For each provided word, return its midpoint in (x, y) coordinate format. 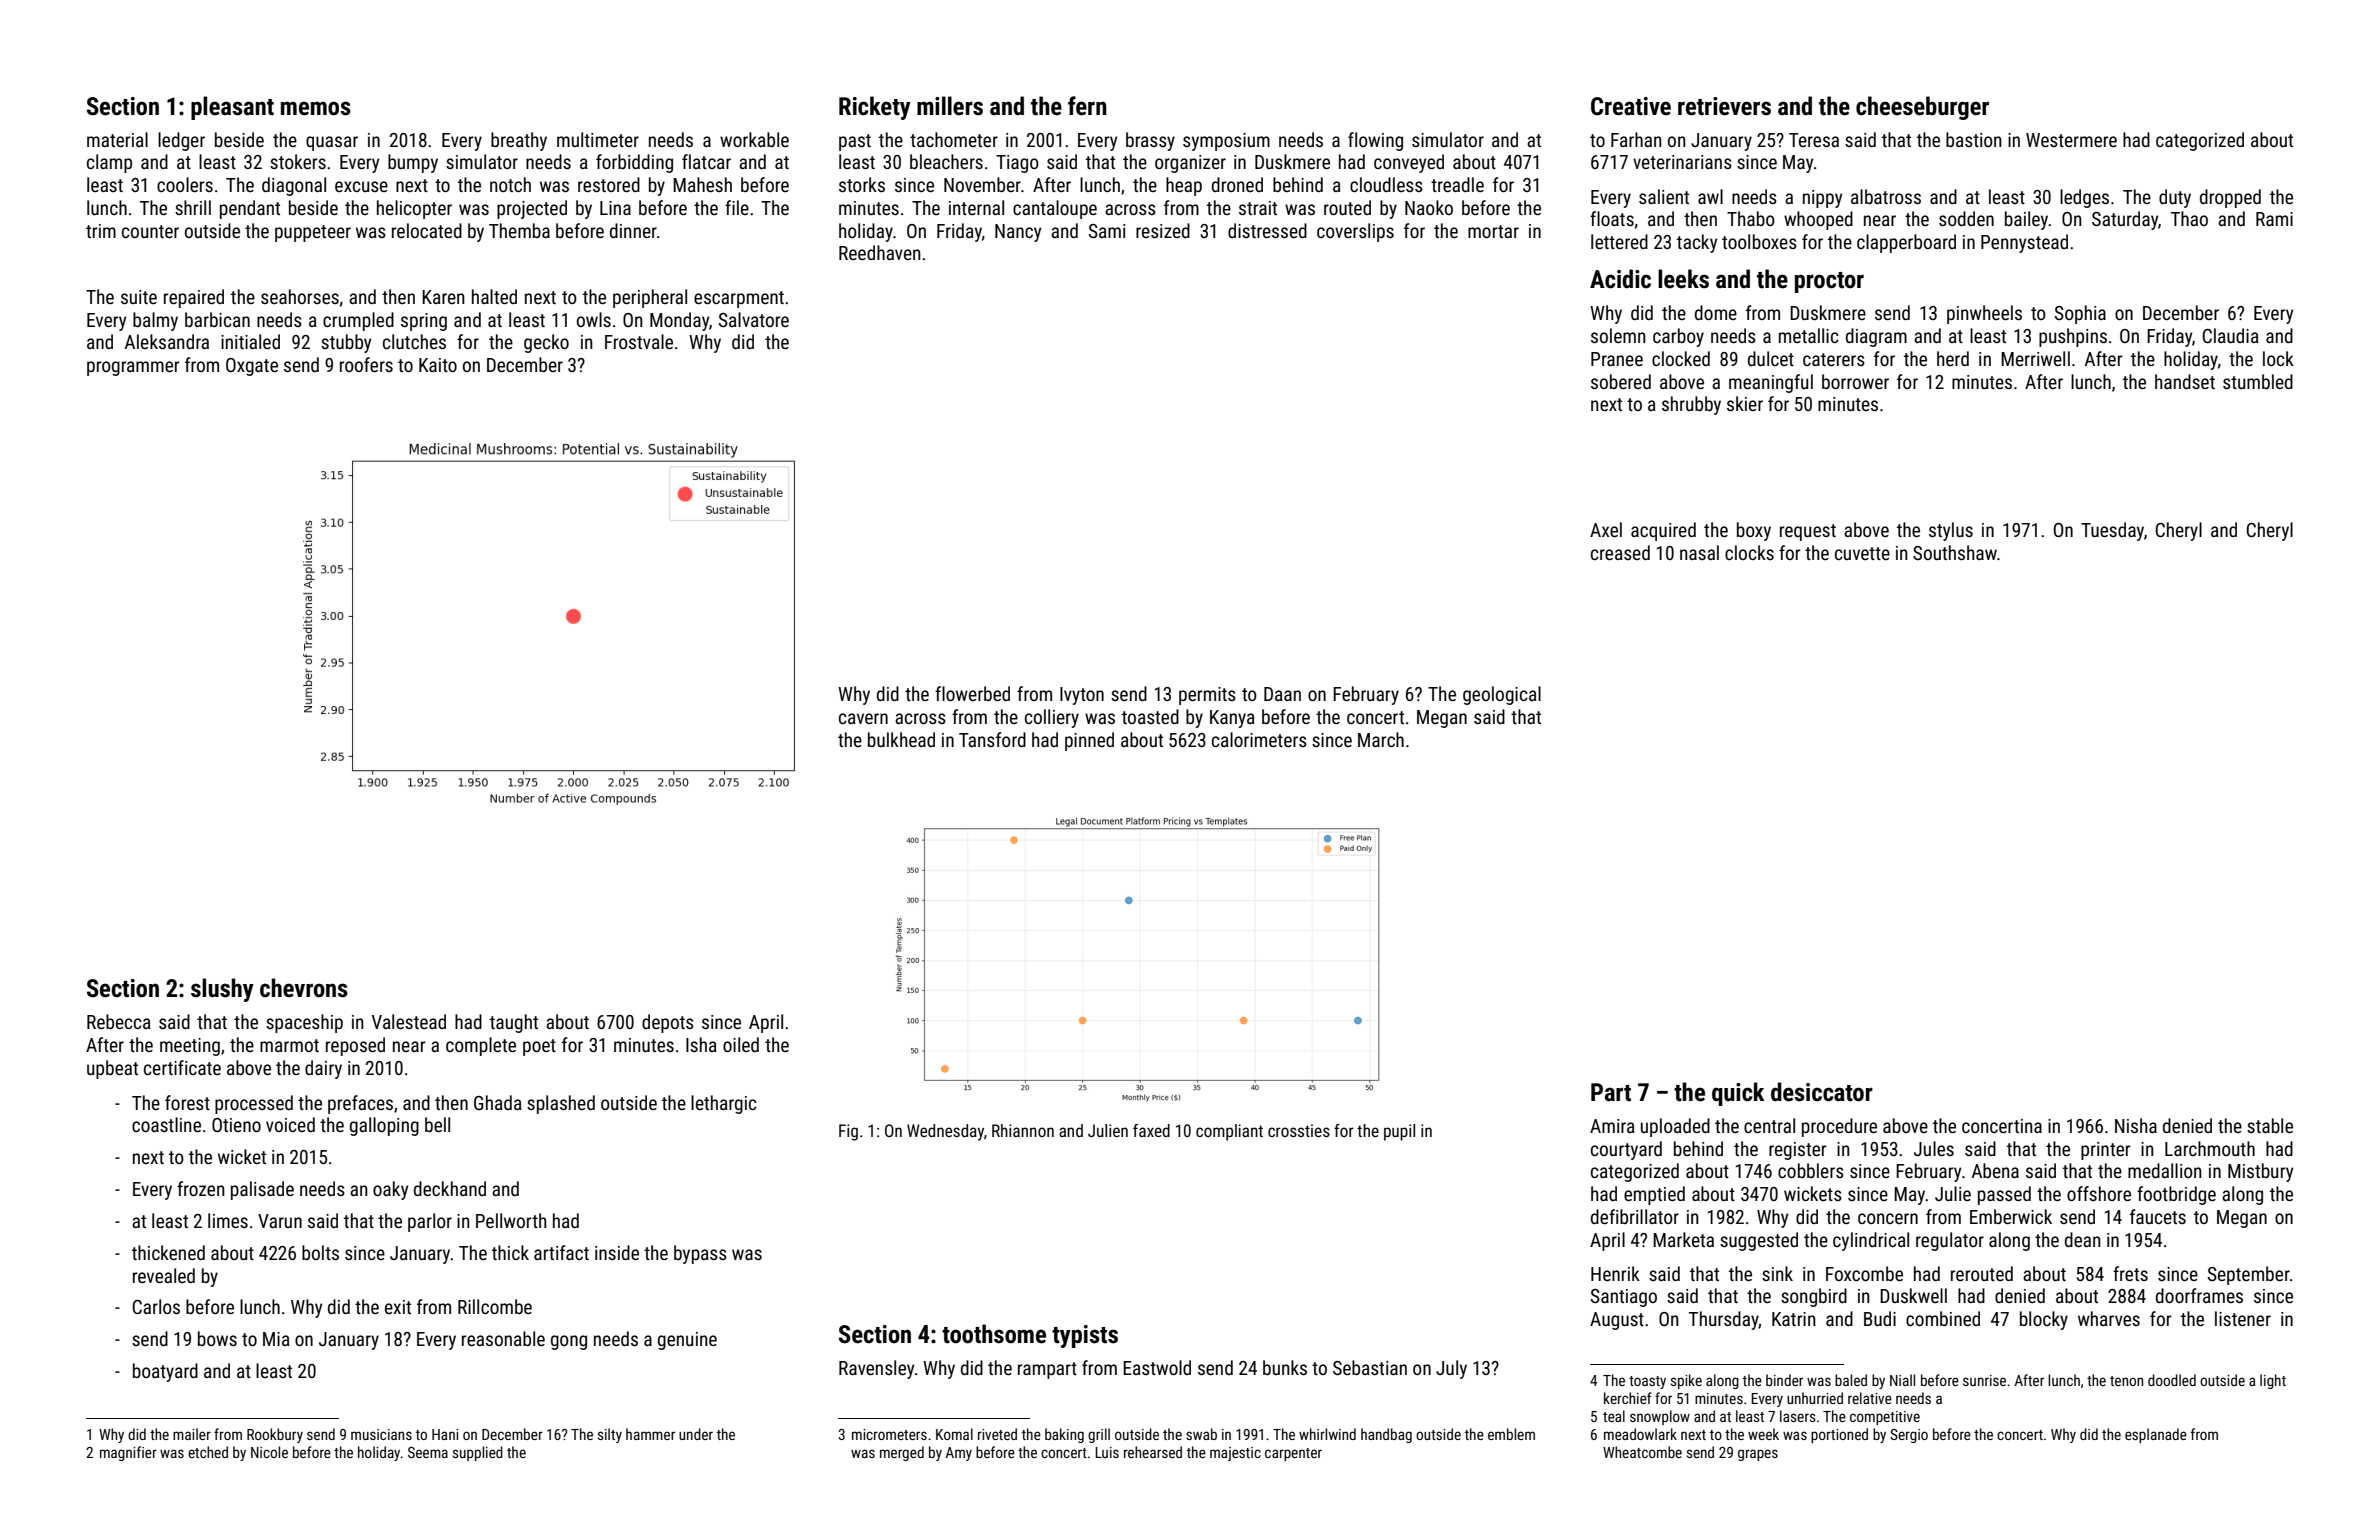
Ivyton (1082, 696)
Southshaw (1955, 552)
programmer (133, 368)
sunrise (1984, 1380)
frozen (201, 1188)
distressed (1267, 230)
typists (1085, 1336)
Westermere (2071, 140)
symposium (1226, 142)
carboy (1678, 337)
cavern (863, 718)
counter (150, 231)
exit (398, 1307)
